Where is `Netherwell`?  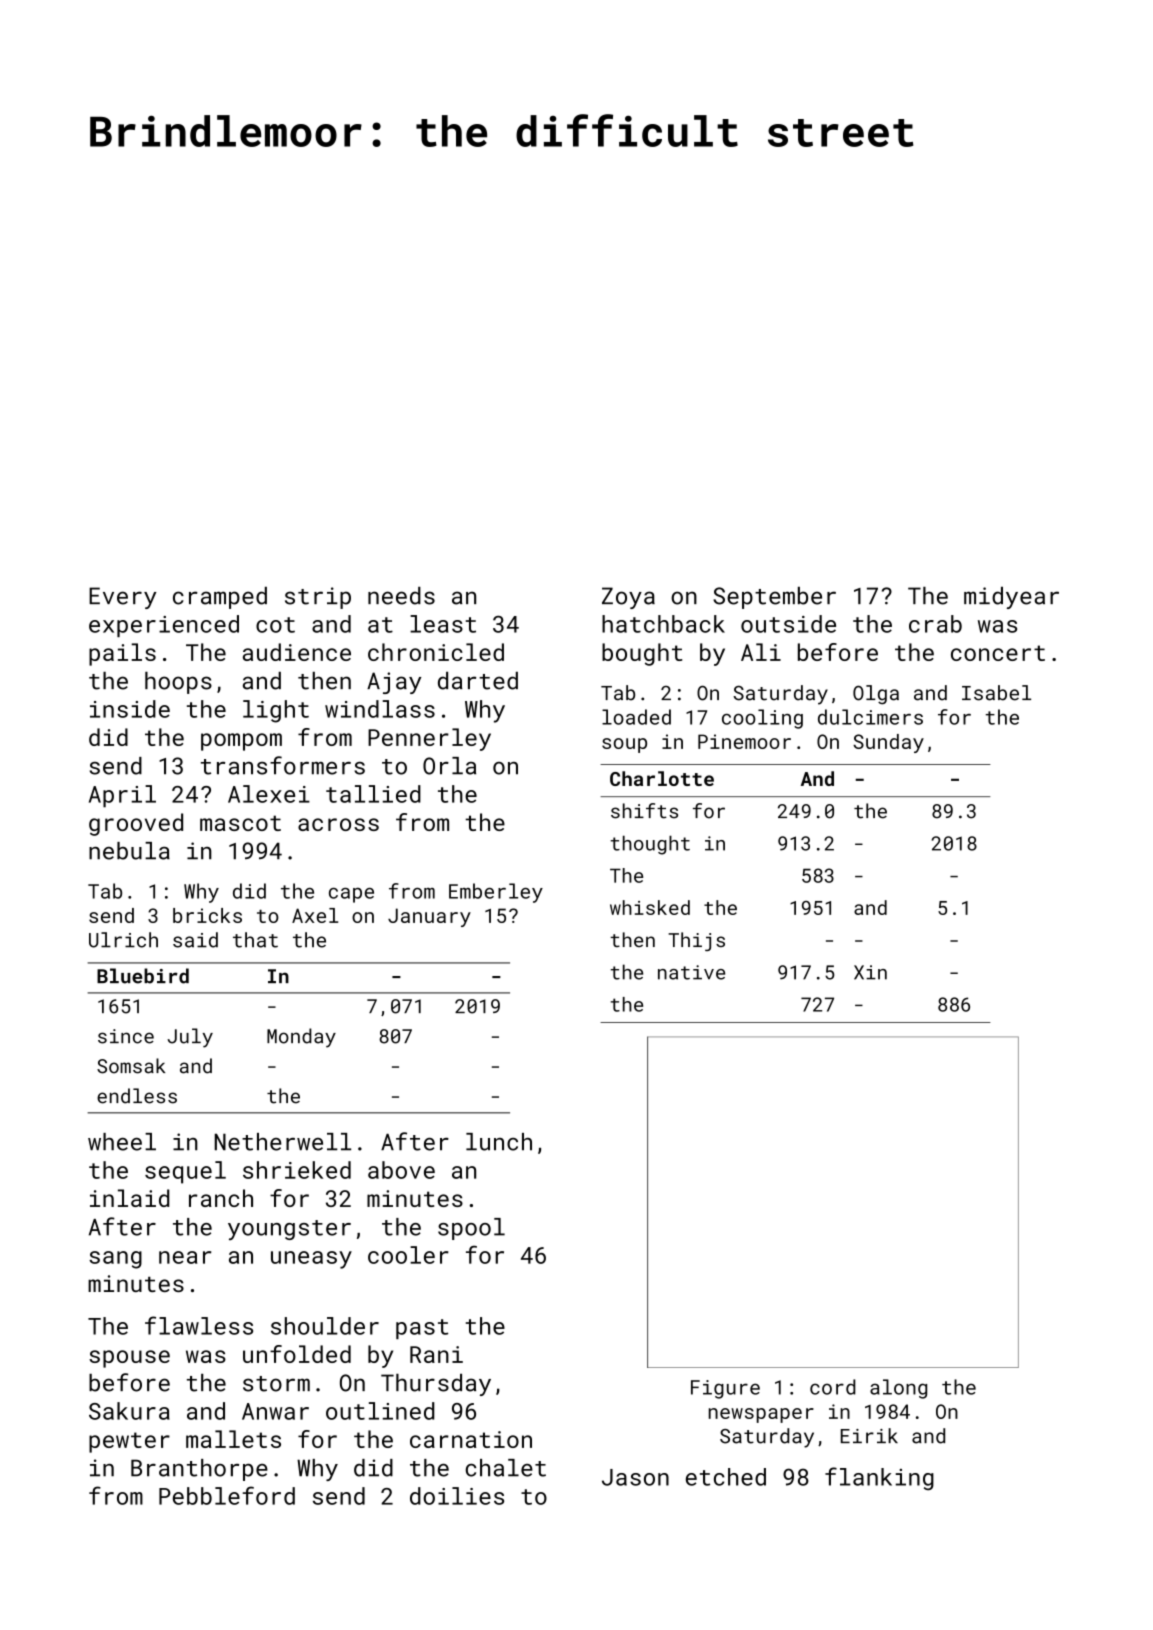 Netherwell is located at coordinates (282, 1142).
